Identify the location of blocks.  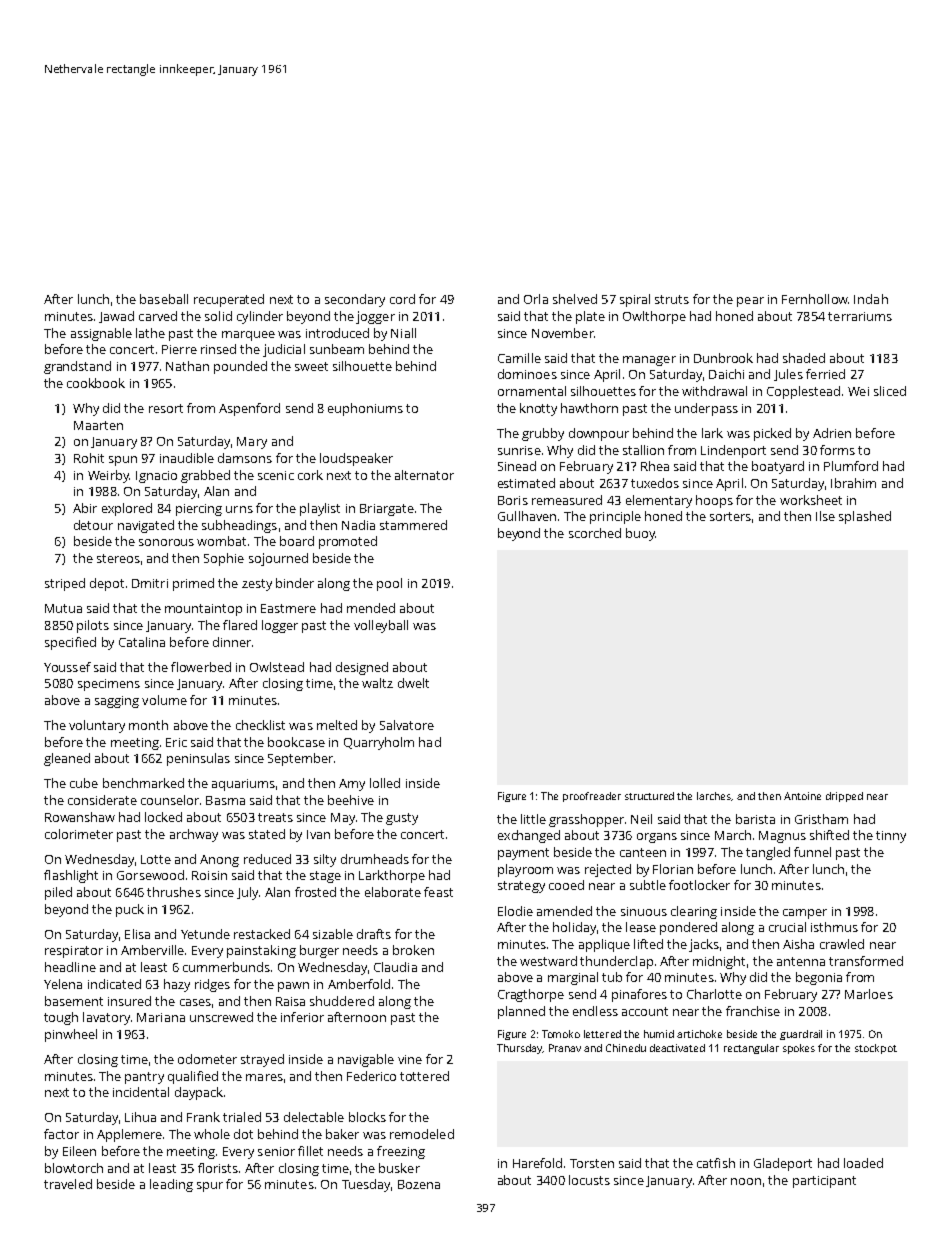
(367, 1117).
